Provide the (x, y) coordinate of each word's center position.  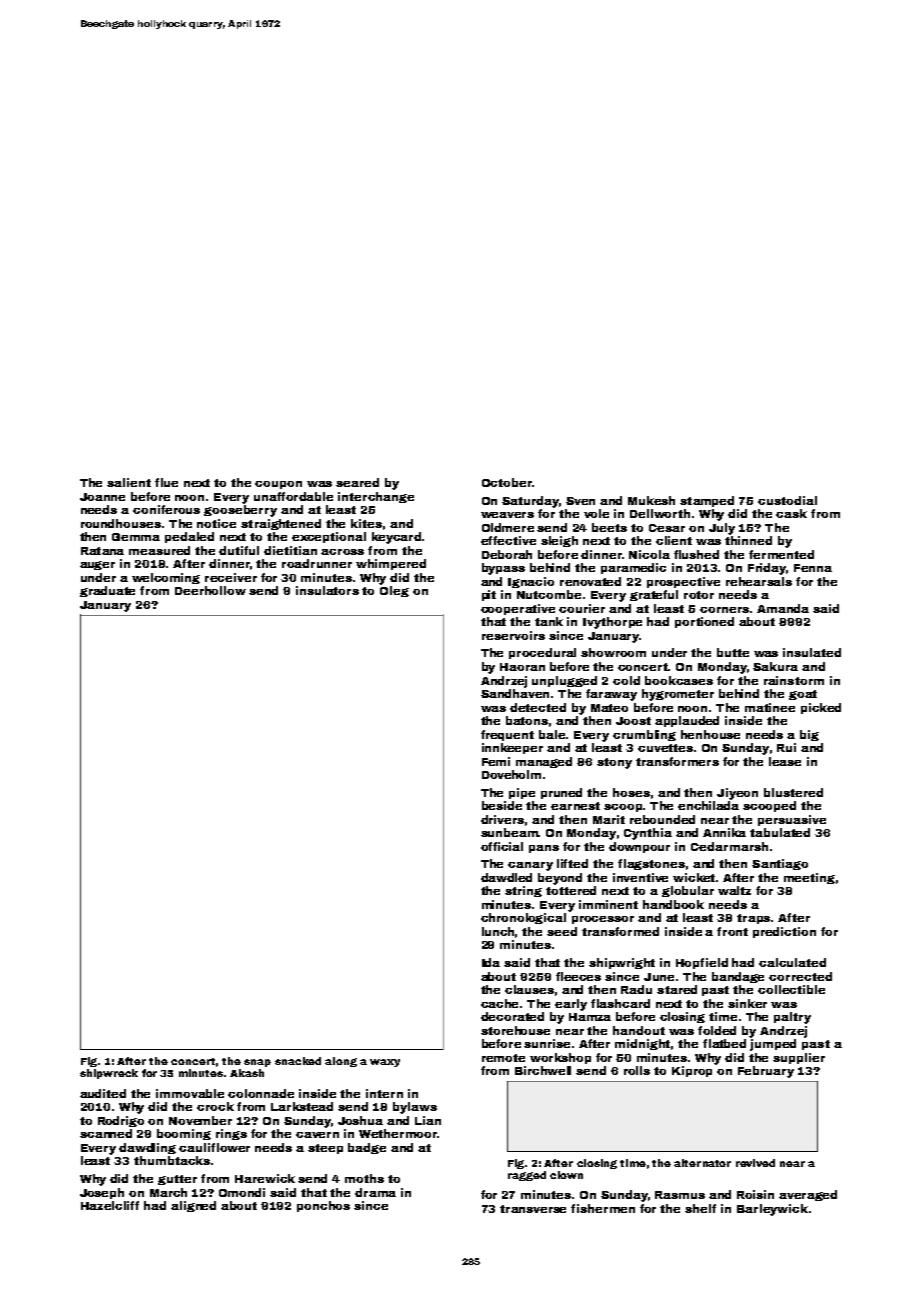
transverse (533, 1209)
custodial (787, 500)
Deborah (507, 554)
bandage (738, 977)
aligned (193, 1206)
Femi (496, 761)
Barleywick (772, 1210)
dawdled (506, 877)
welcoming (166, 578)
